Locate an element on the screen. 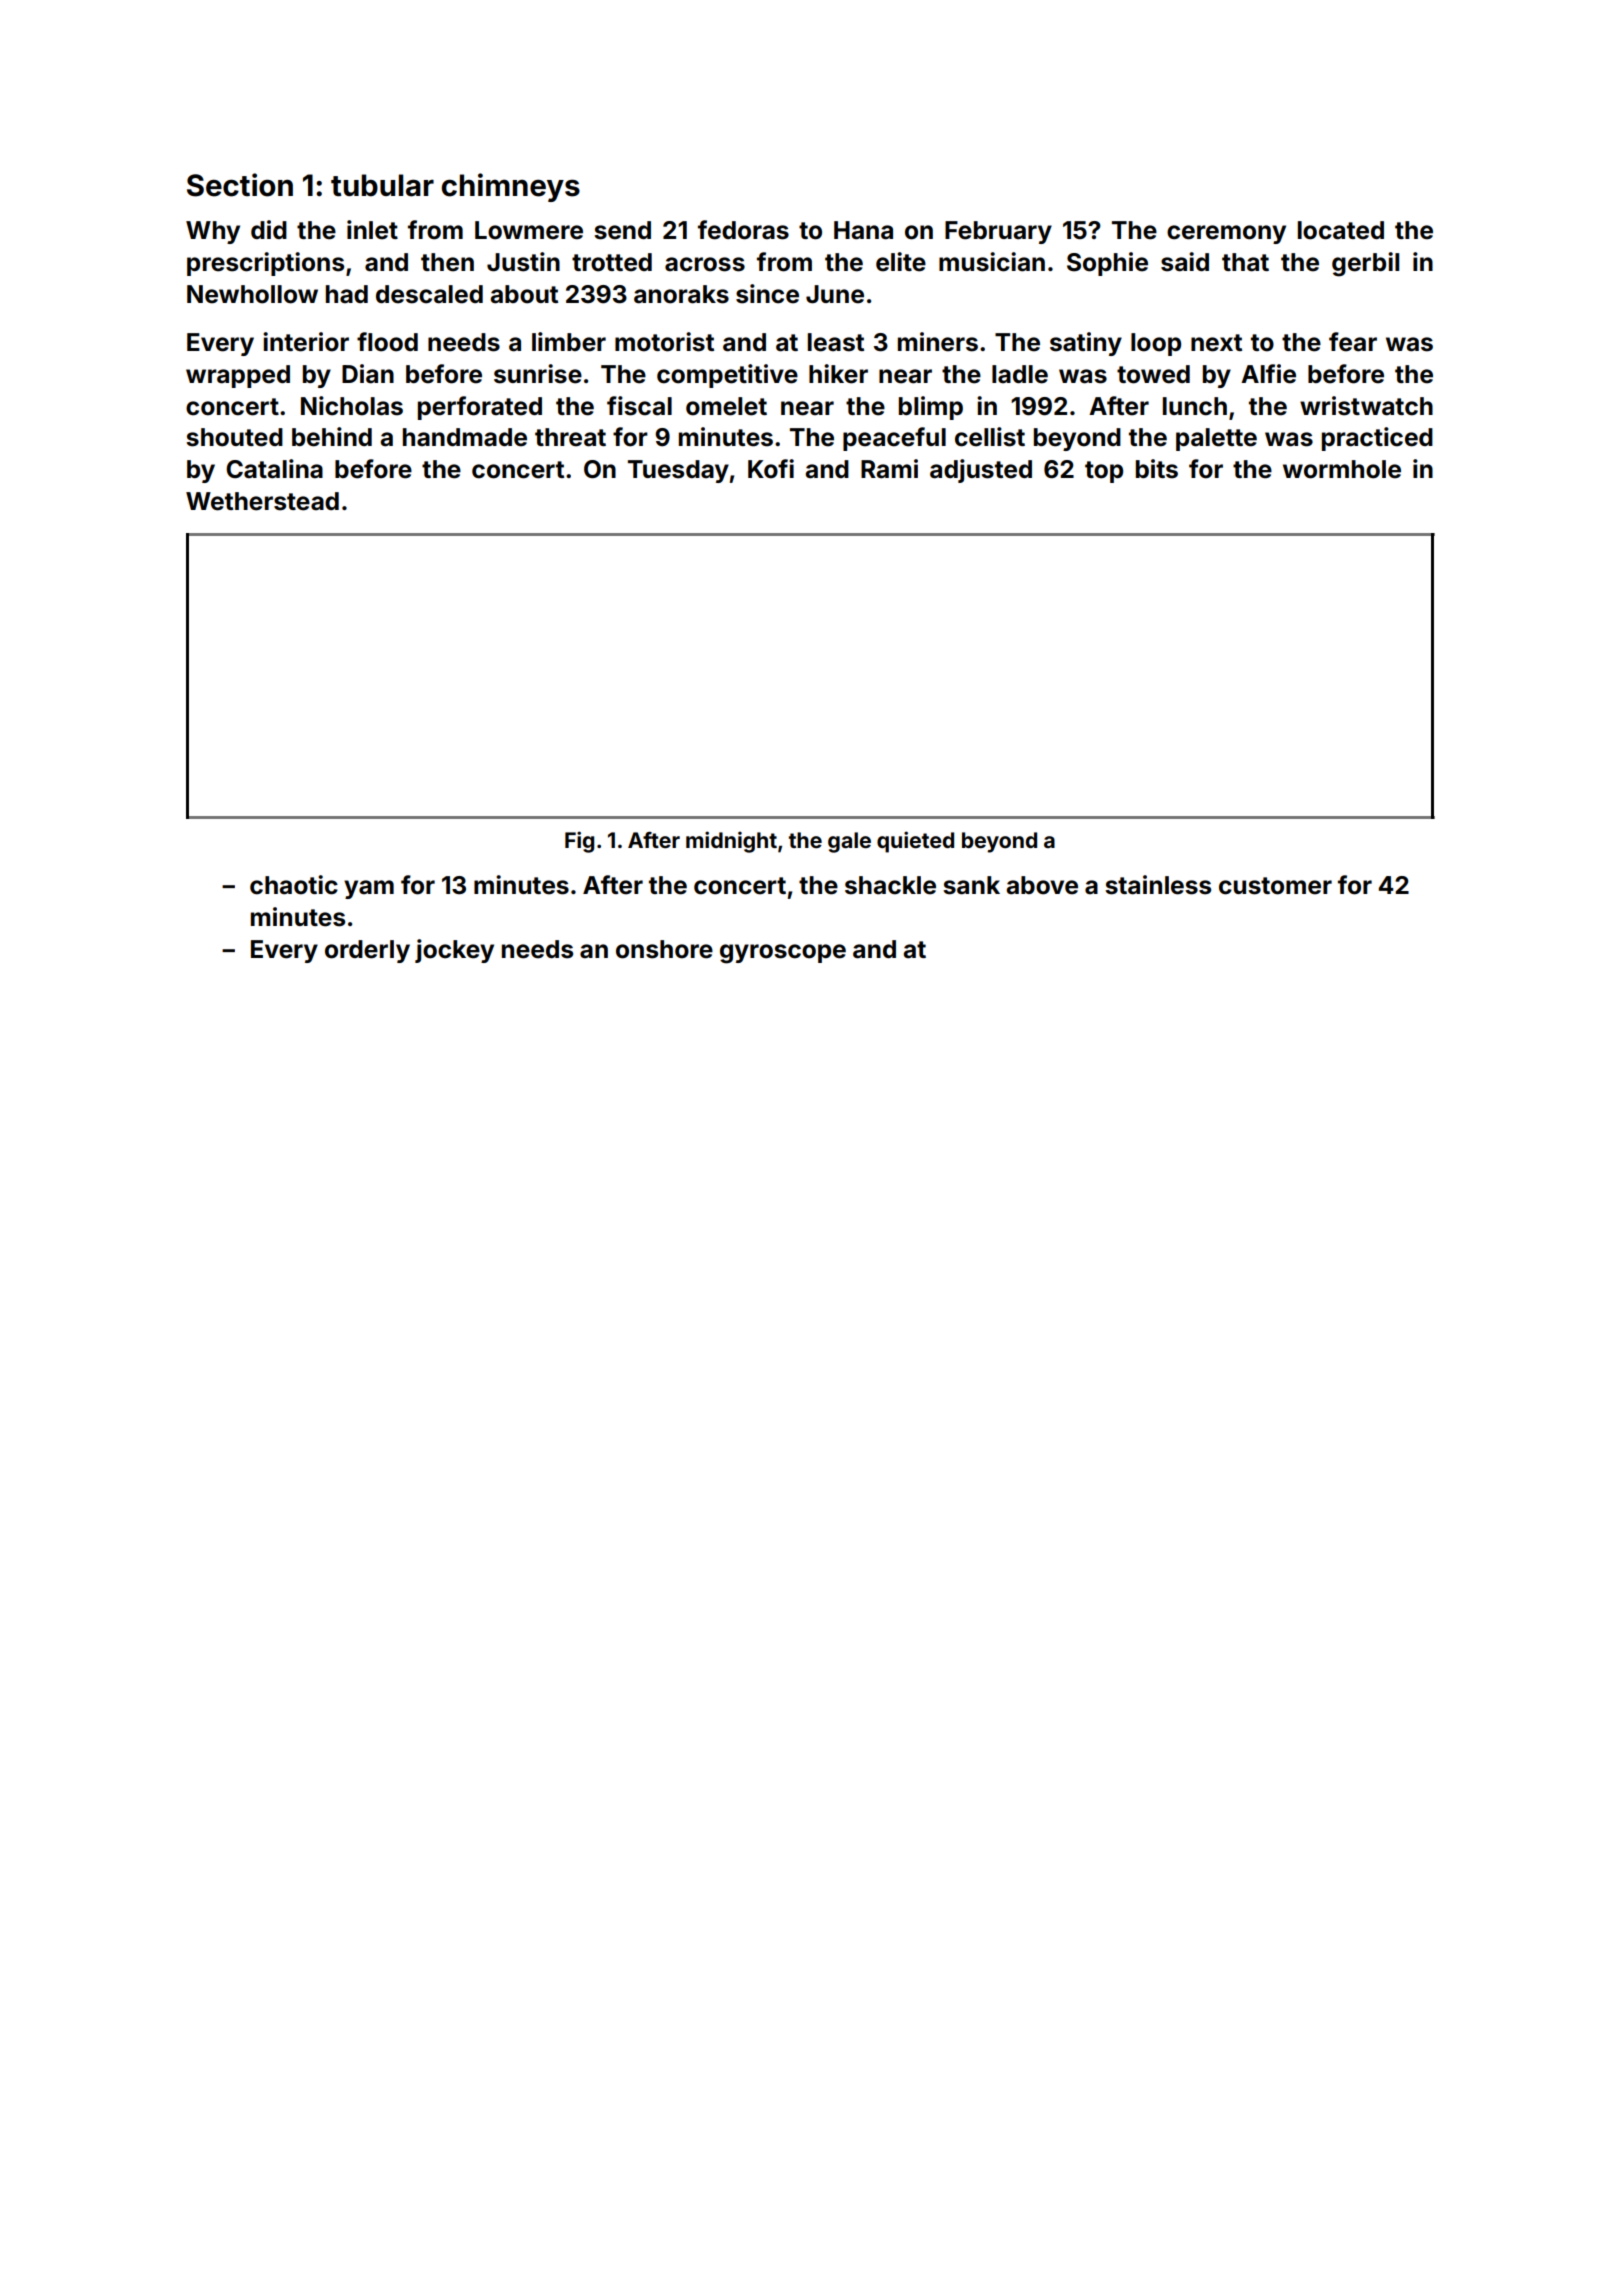  onshore is located at coordinates (664, 949).
